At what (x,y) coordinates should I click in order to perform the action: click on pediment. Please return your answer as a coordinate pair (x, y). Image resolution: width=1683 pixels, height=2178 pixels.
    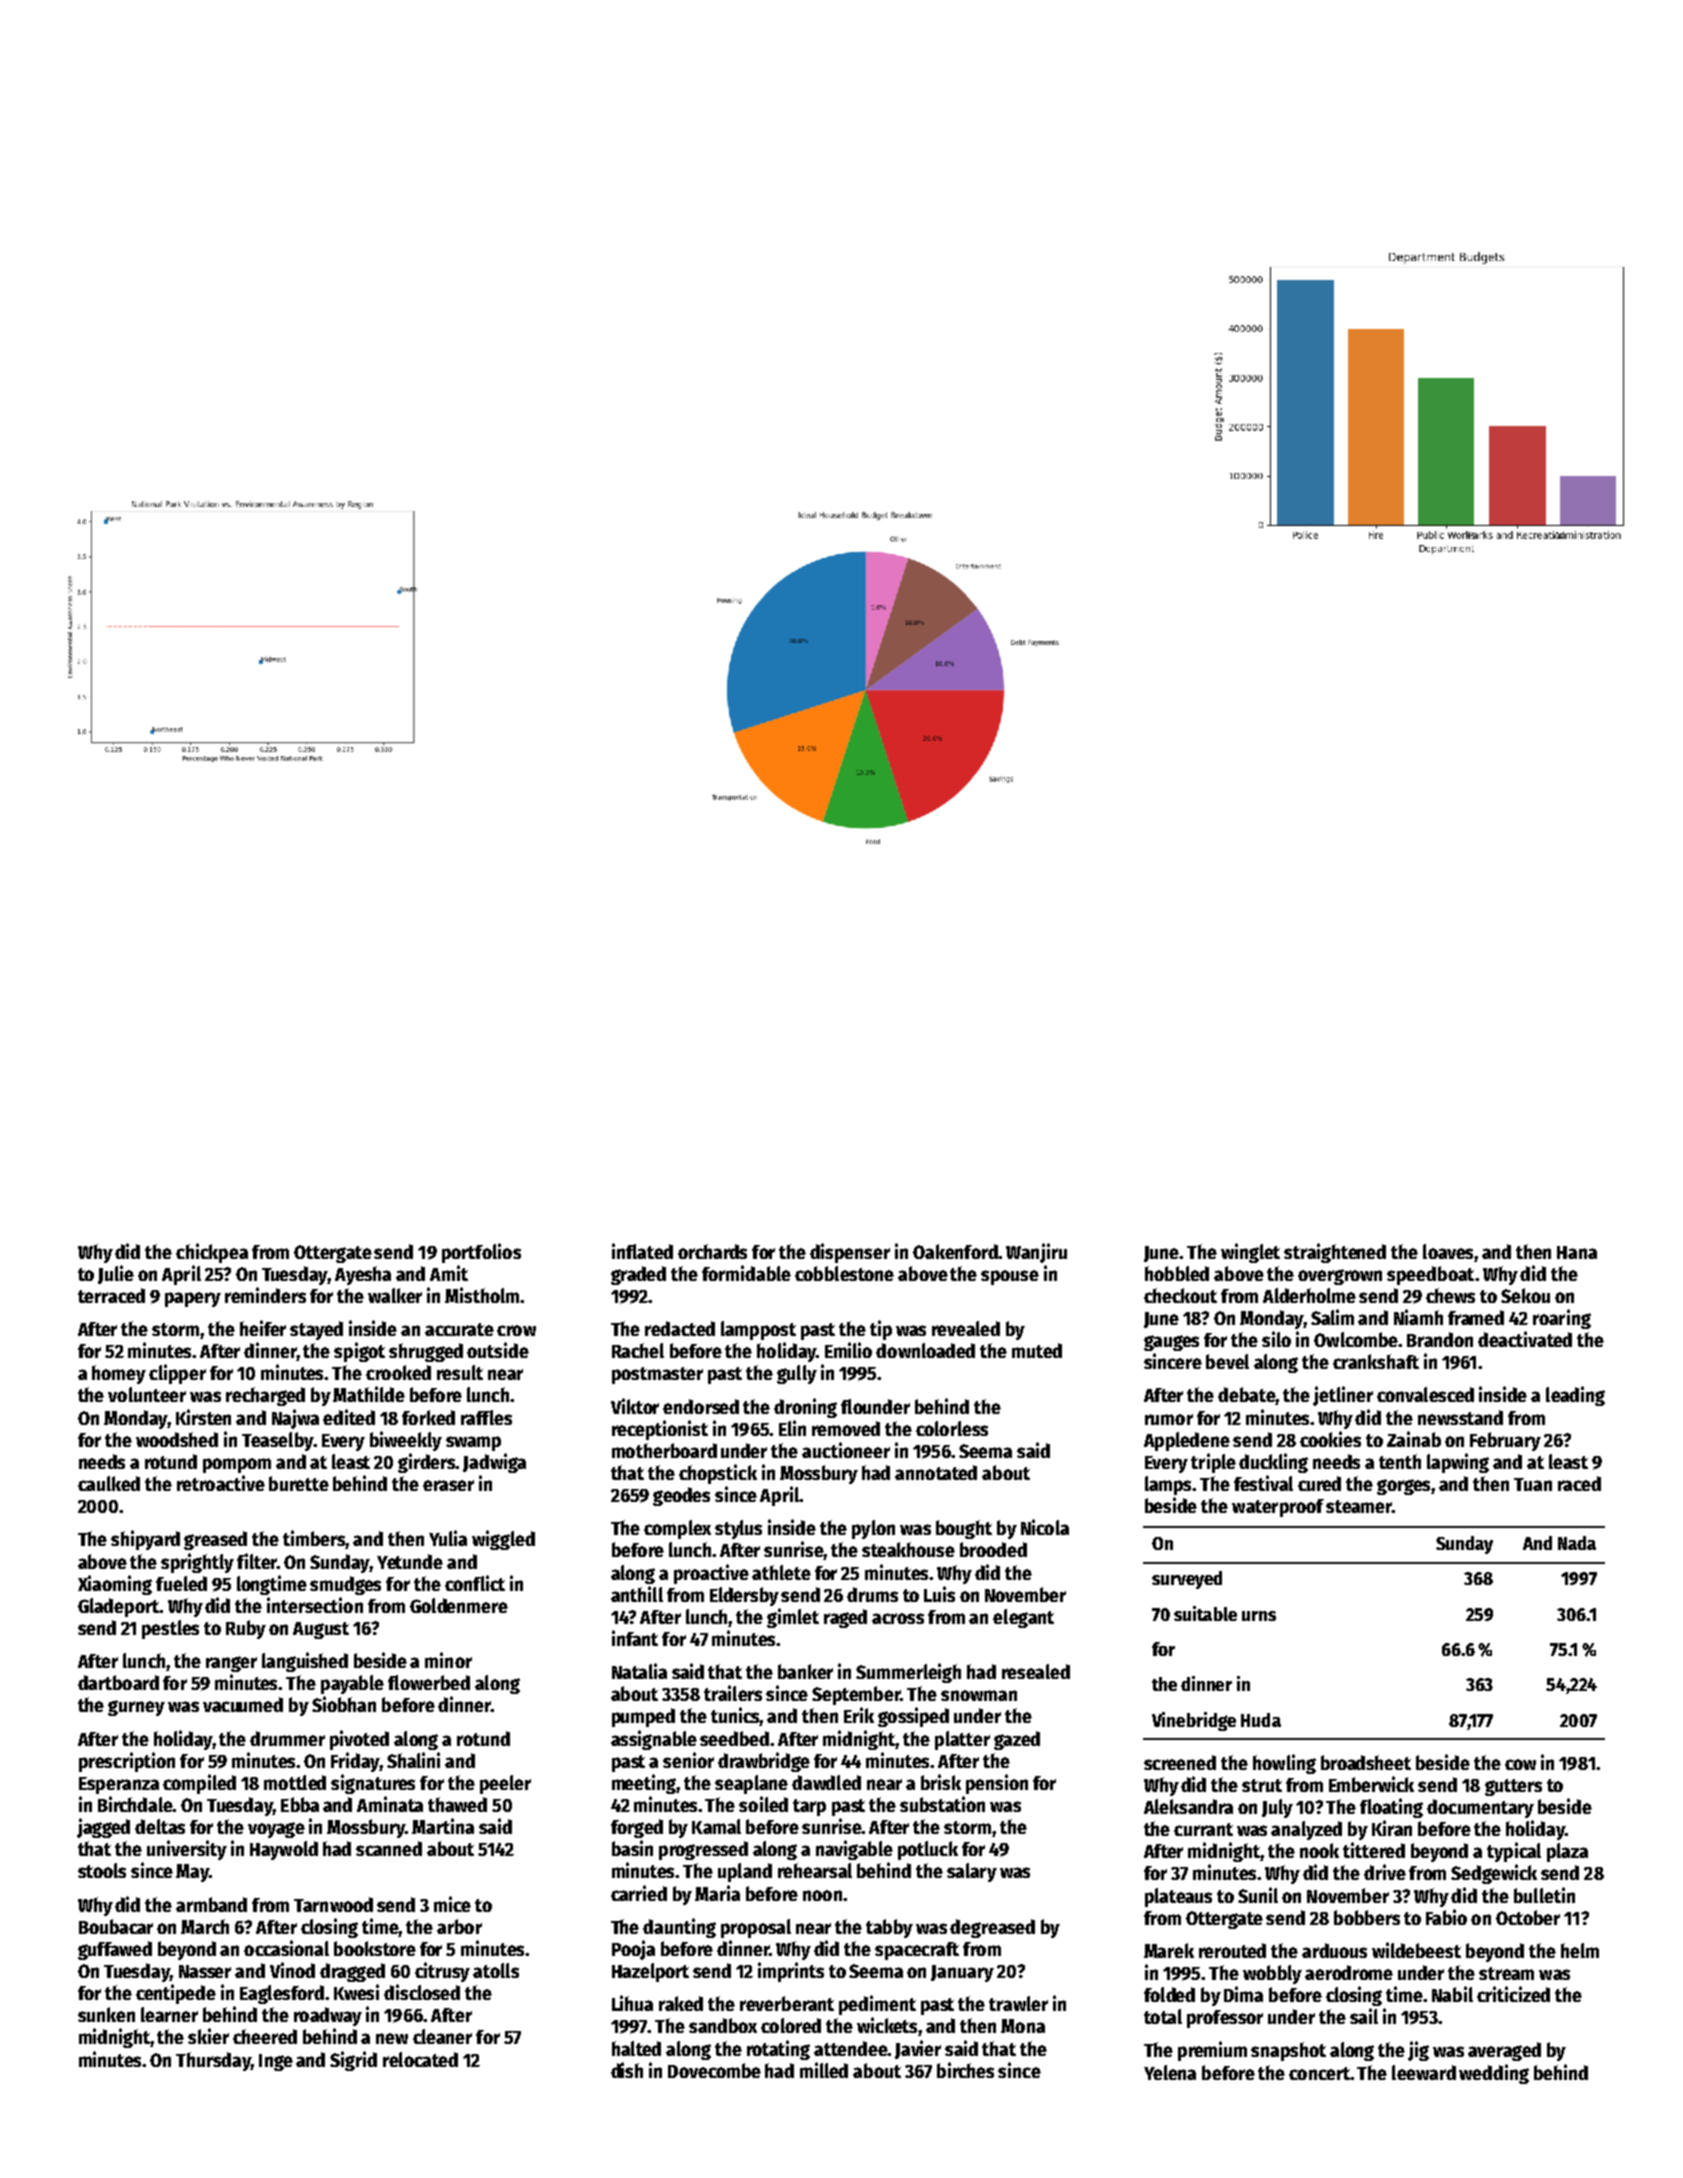
    Looking at the image, I should click on (877, 2005).
